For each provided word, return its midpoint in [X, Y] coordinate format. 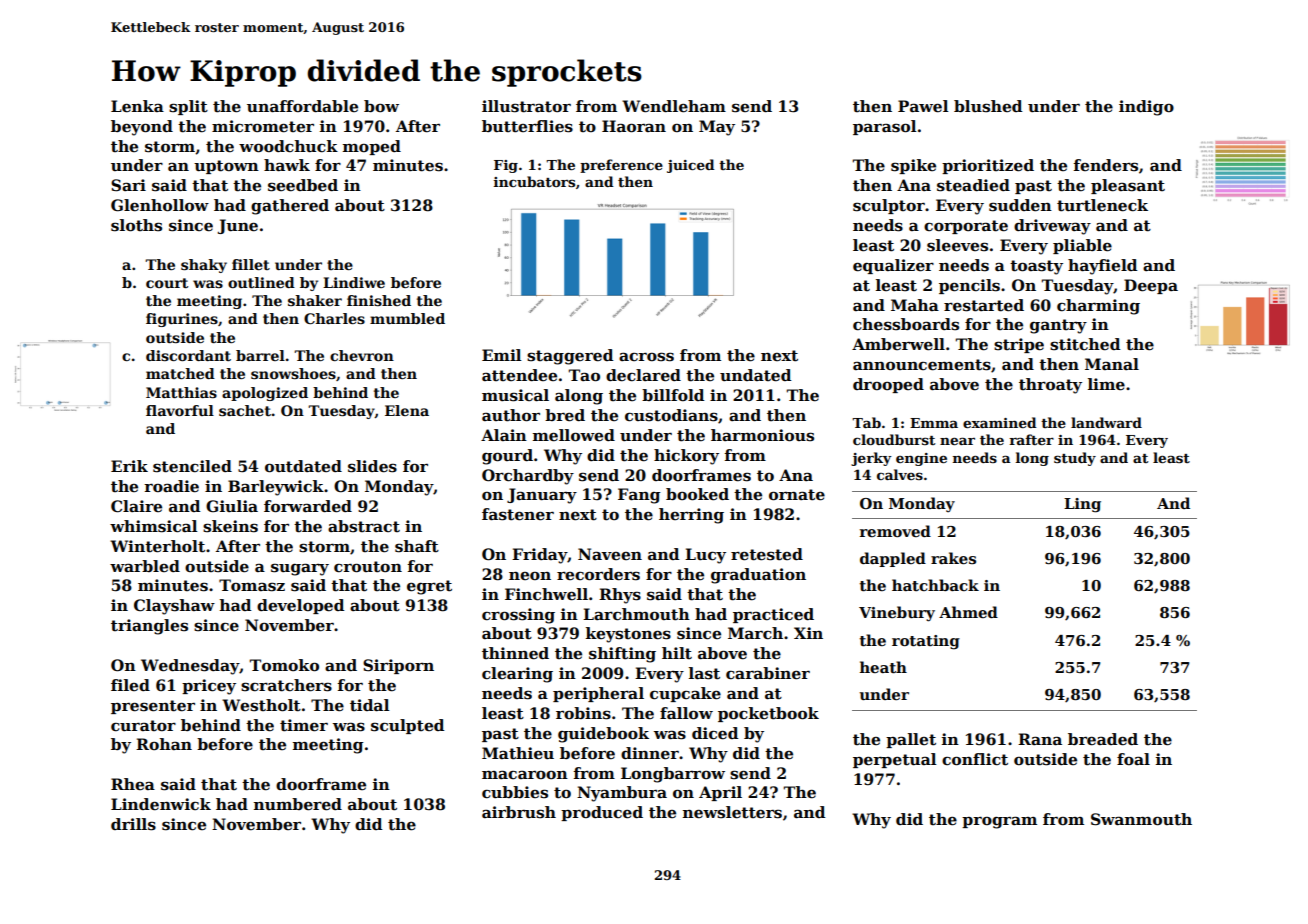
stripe [1019, 345]
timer [304, 725]
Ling [1082, 505]
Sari [128, 185]
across [646, 357]
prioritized [988, 166]
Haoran [634, 126]
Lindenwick [161, 804]
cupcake [685, 694]
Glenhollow [160, 205]
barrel [260, 355]
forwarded [308, 506]
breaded [1103, 739]
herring [691, 516]
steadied [973, 185]
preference [621, 166]
